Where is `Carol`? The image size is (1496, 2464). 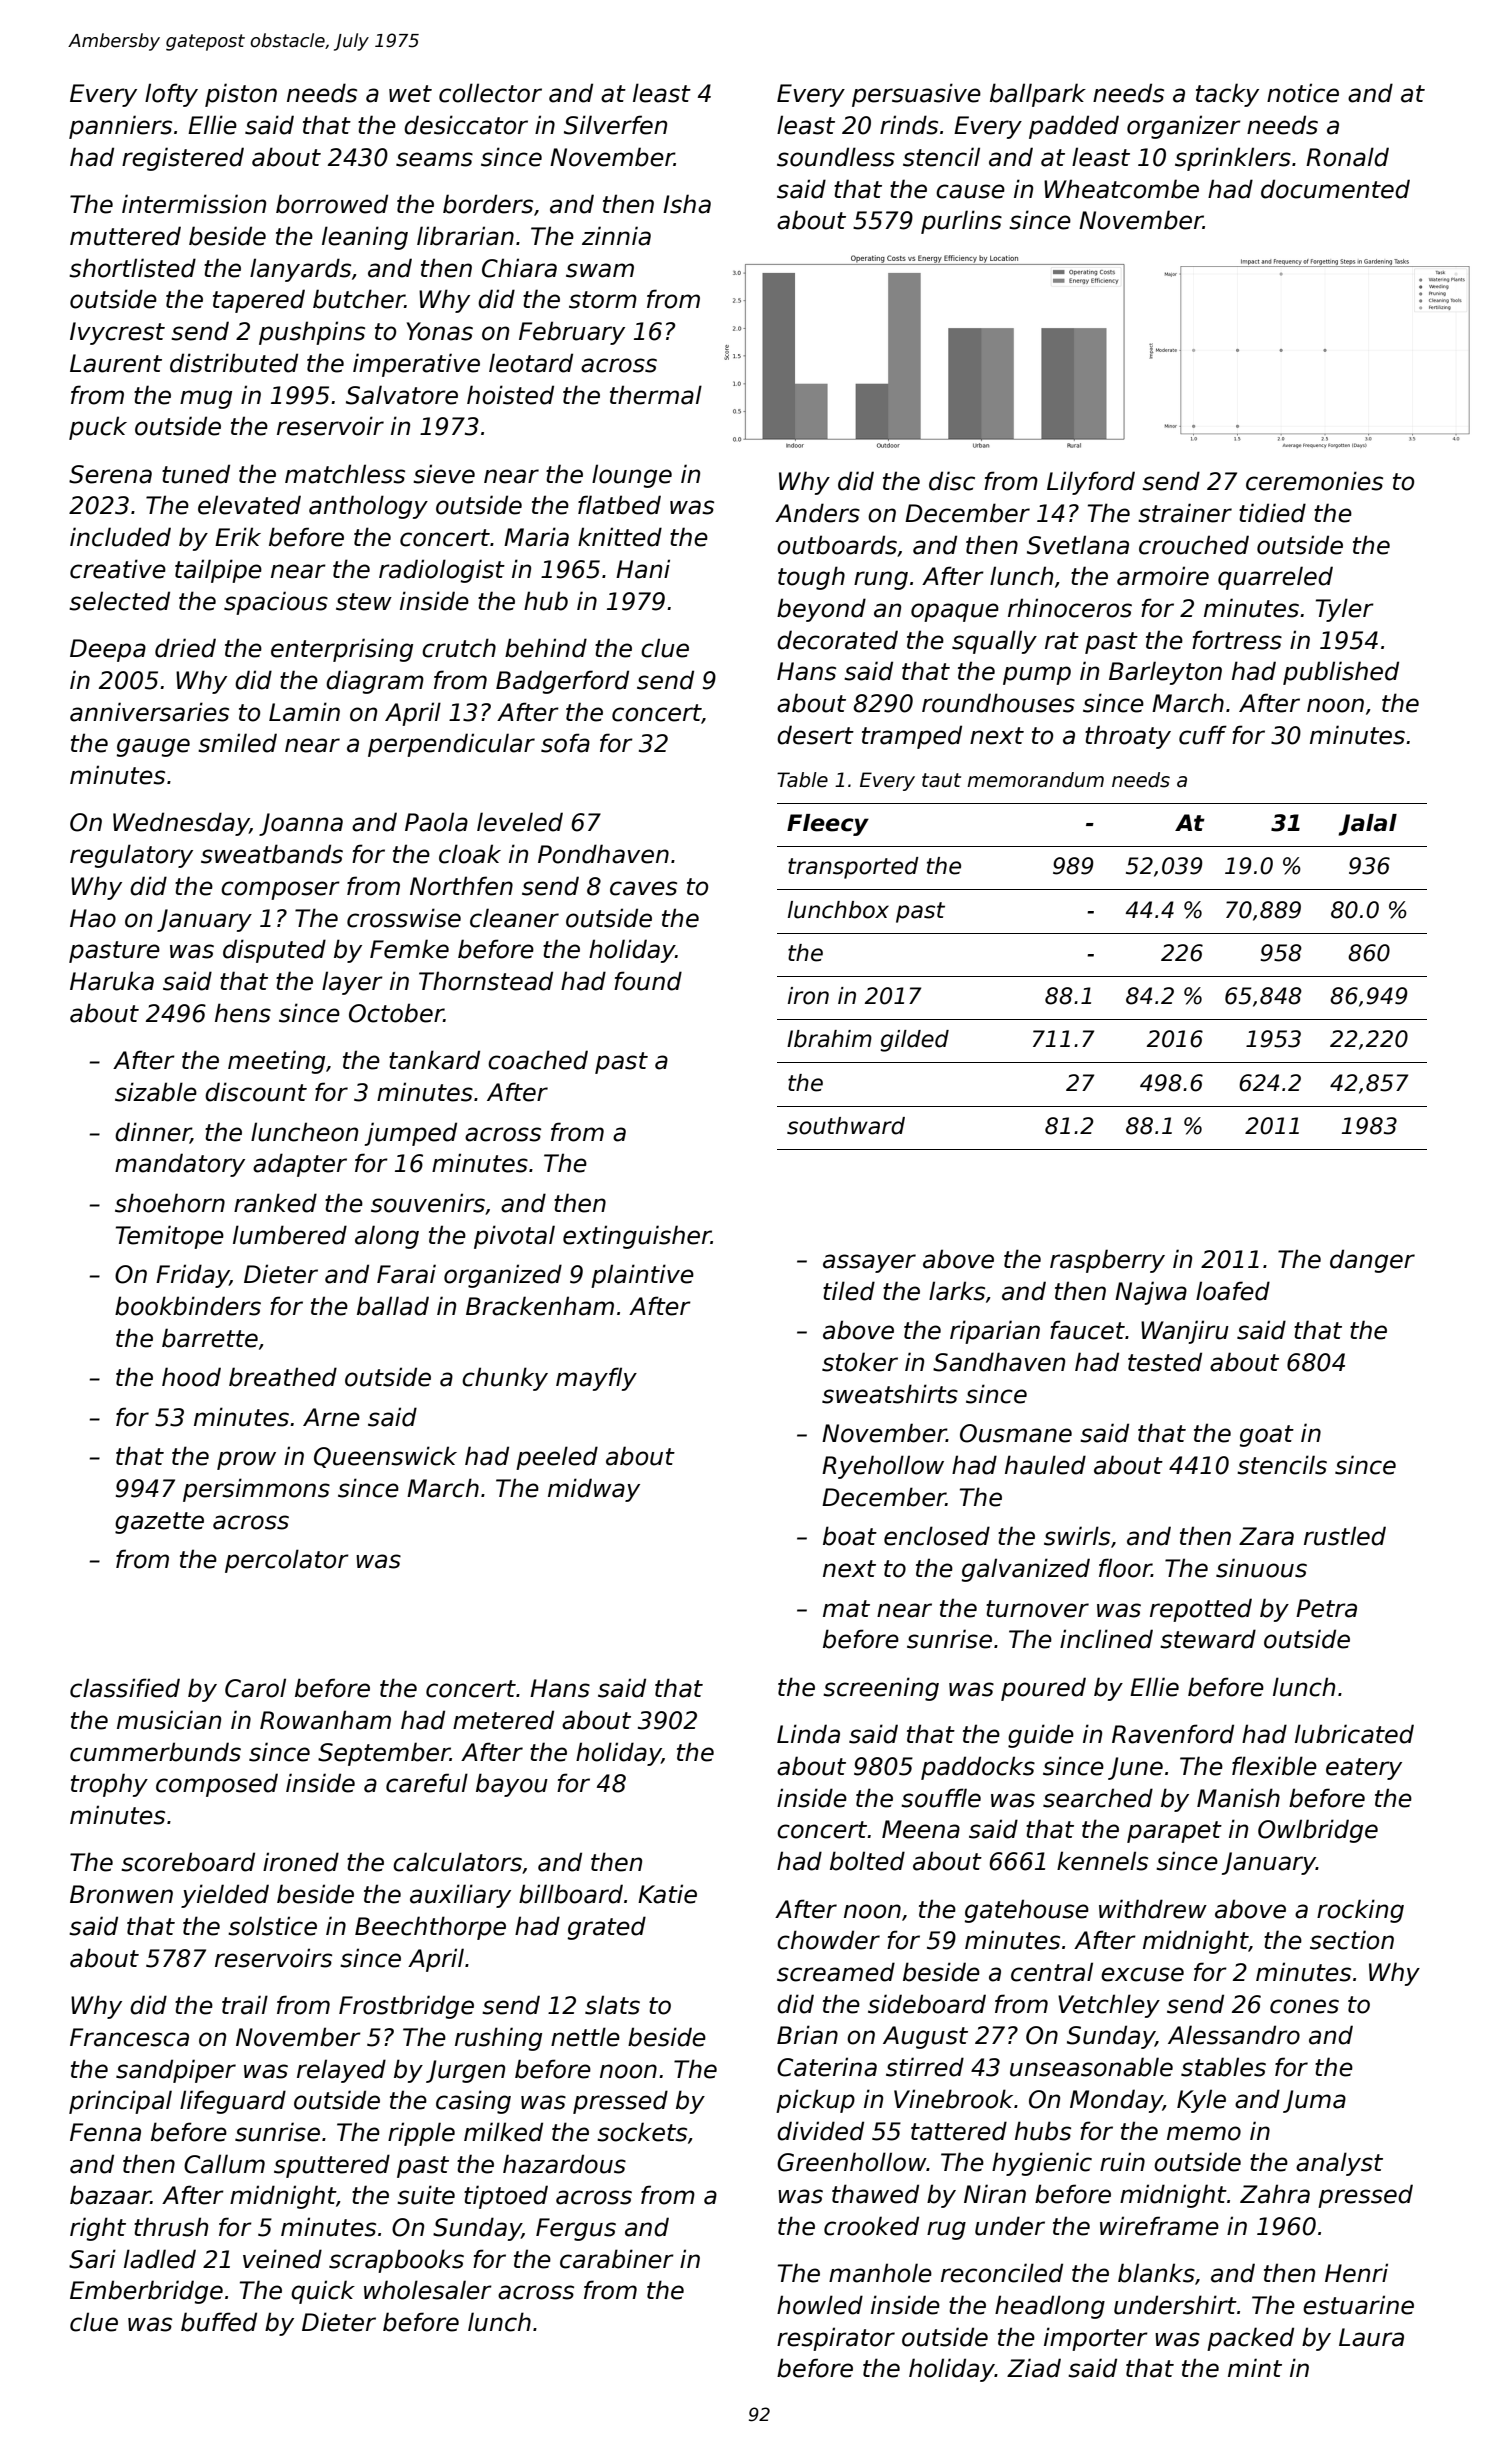
Carol is located at coordinates (255, 1688).
